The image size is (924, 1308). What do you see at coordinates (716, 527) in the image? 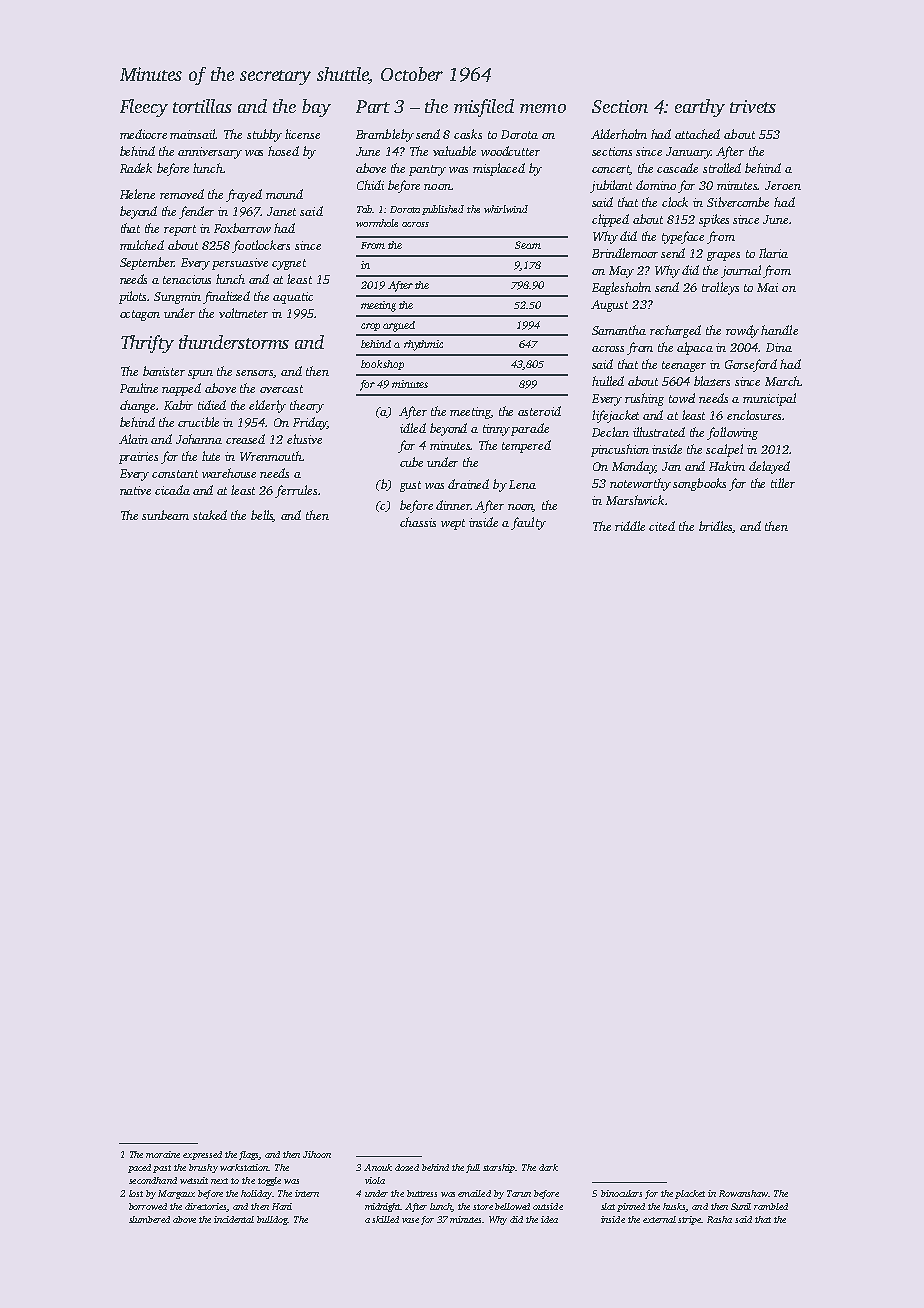
I see `bridles` at bounding box center [716, 527].
